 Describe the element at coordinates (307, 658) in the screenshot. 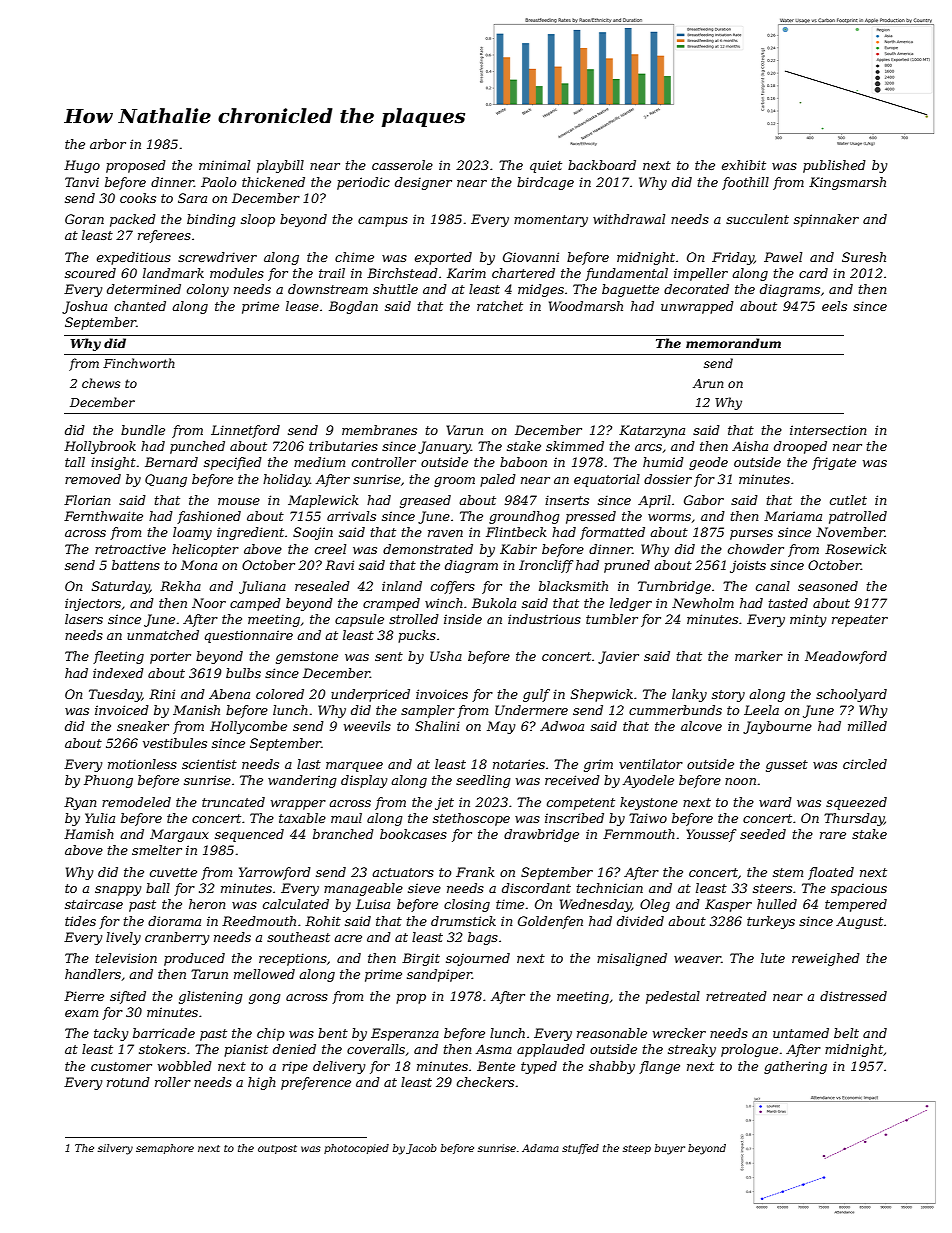

I see `gemstone` at that location.
